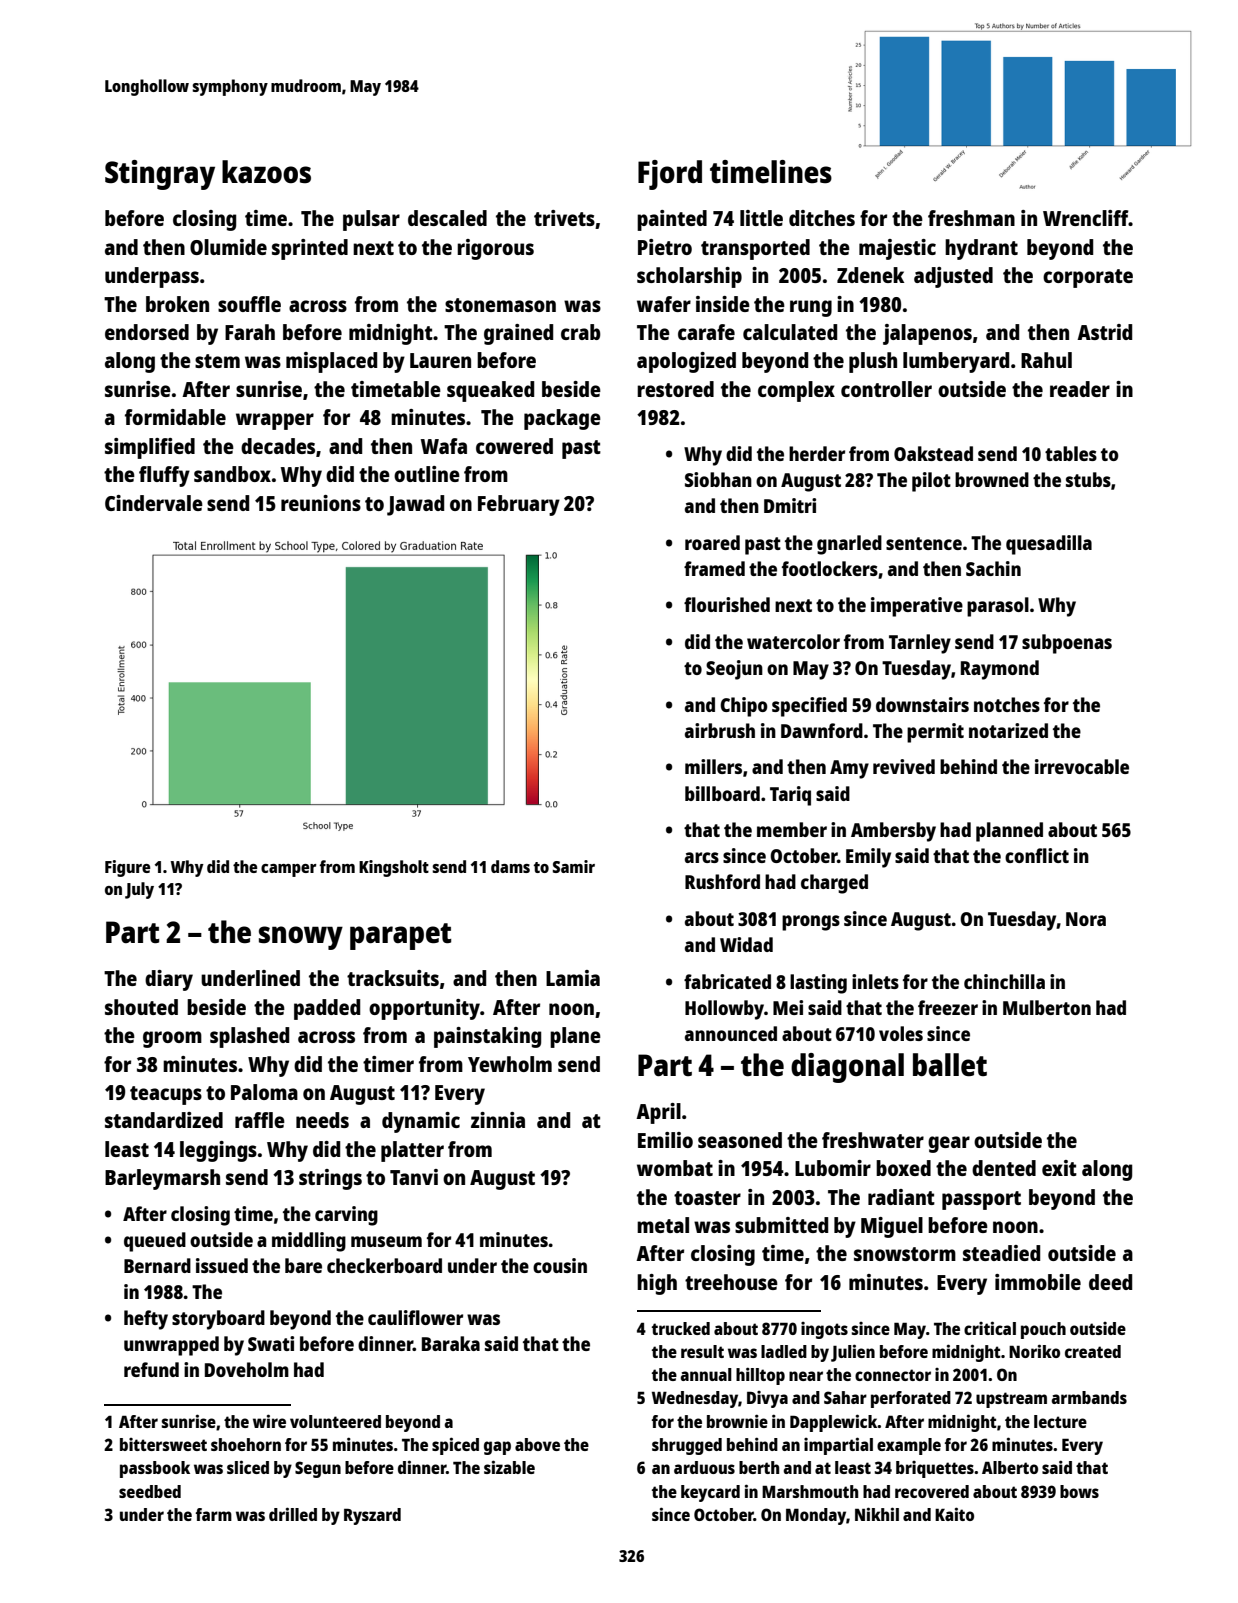  Describe the element at coordinates (394, 868) in the screenshot. I see `Kingsholt` at that location.
